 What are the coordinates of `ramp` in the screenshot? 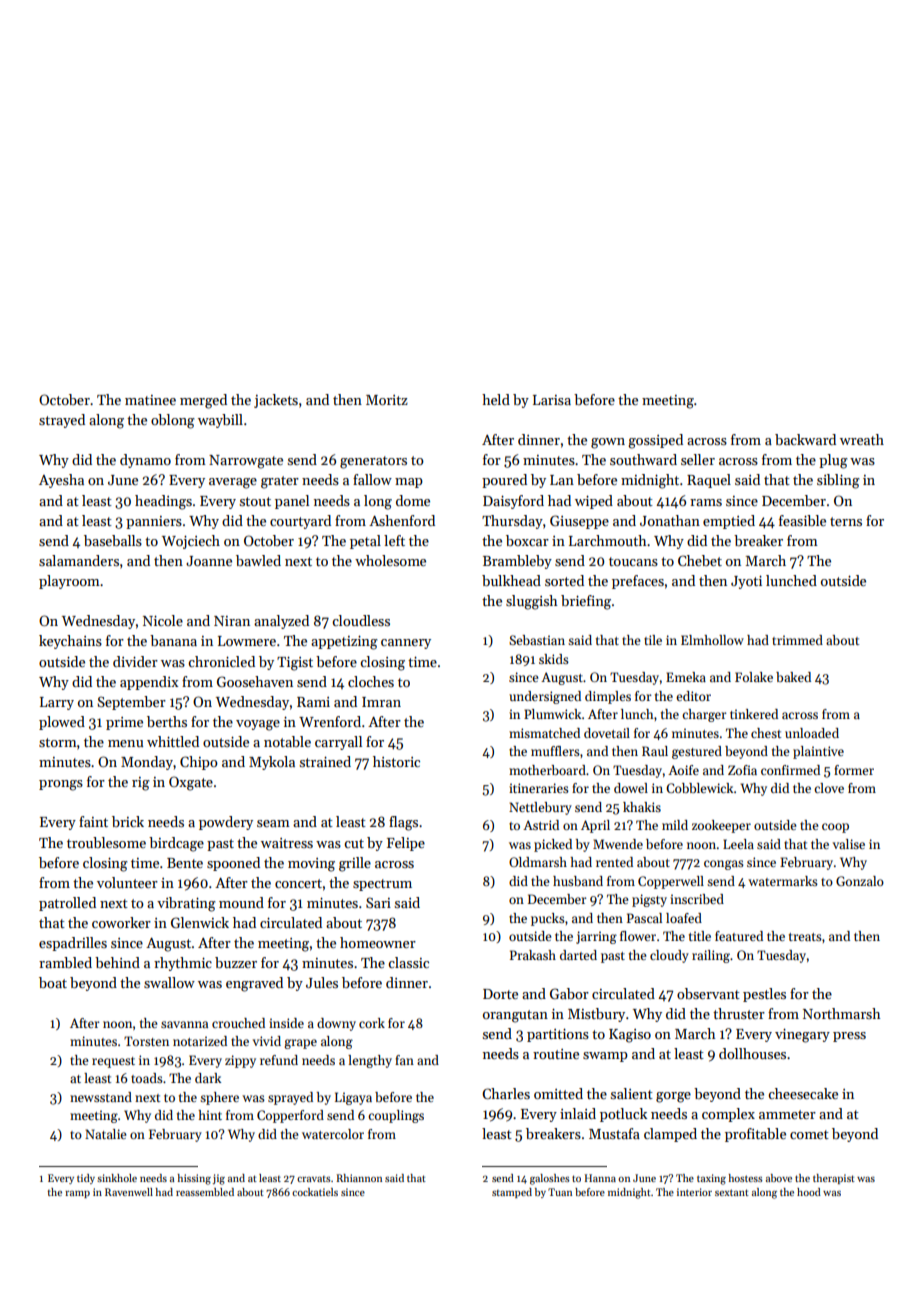 It's located at (77, 1194).
